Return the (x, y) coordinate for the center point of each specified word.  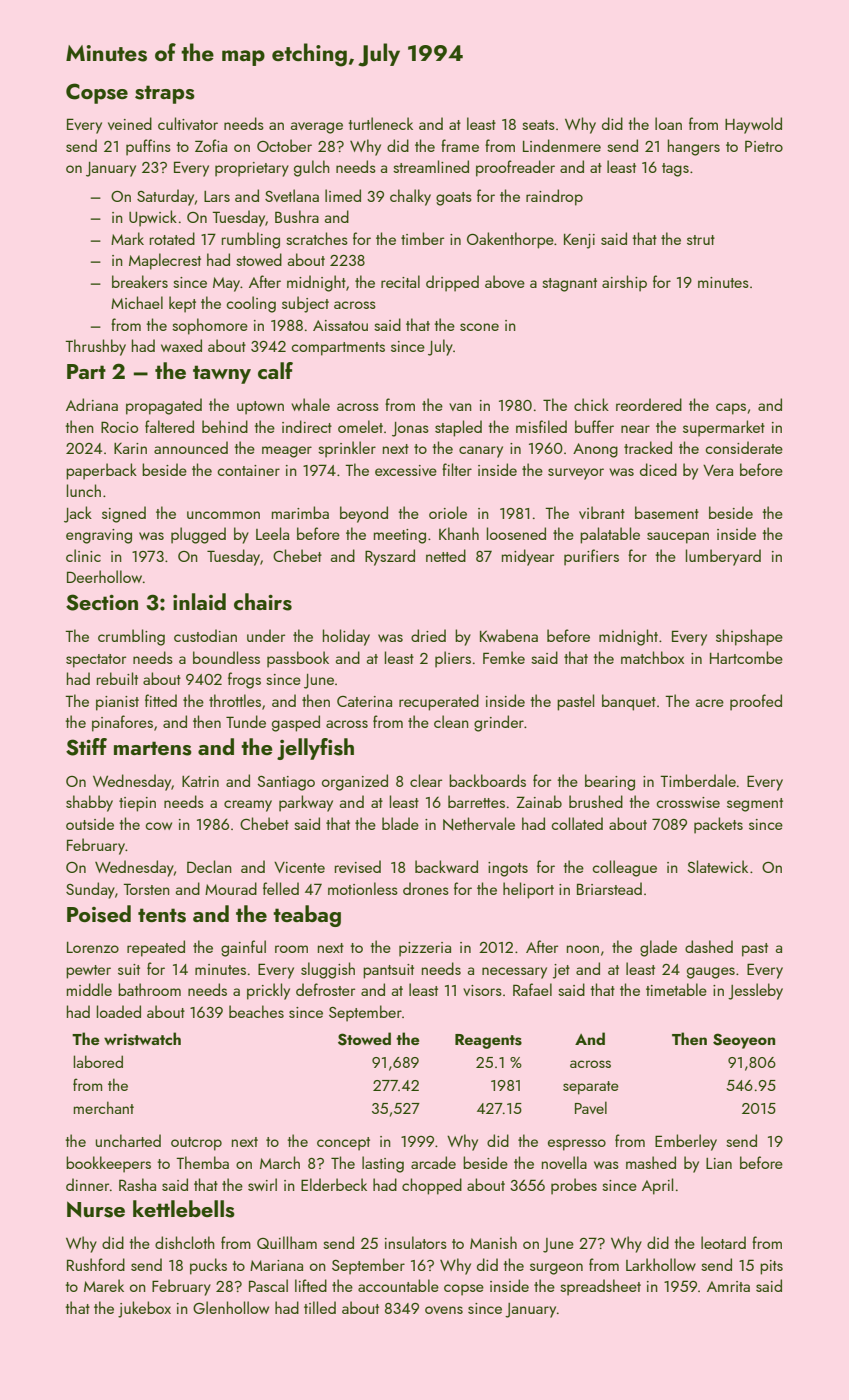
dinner (87, 1184)
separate (591, 1088)
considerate (744, 447)
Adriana (92, 404)
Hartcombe (746, 657)
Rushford (96, 1264)
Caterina (364, 701)
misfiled (541, 426)
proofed (756, 702)
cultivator (188, 123)
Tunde (246, 721)
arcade (433, 1162)
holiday (346, 637)
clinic (83, 555)
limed (343, 195)
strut (701, 240)
